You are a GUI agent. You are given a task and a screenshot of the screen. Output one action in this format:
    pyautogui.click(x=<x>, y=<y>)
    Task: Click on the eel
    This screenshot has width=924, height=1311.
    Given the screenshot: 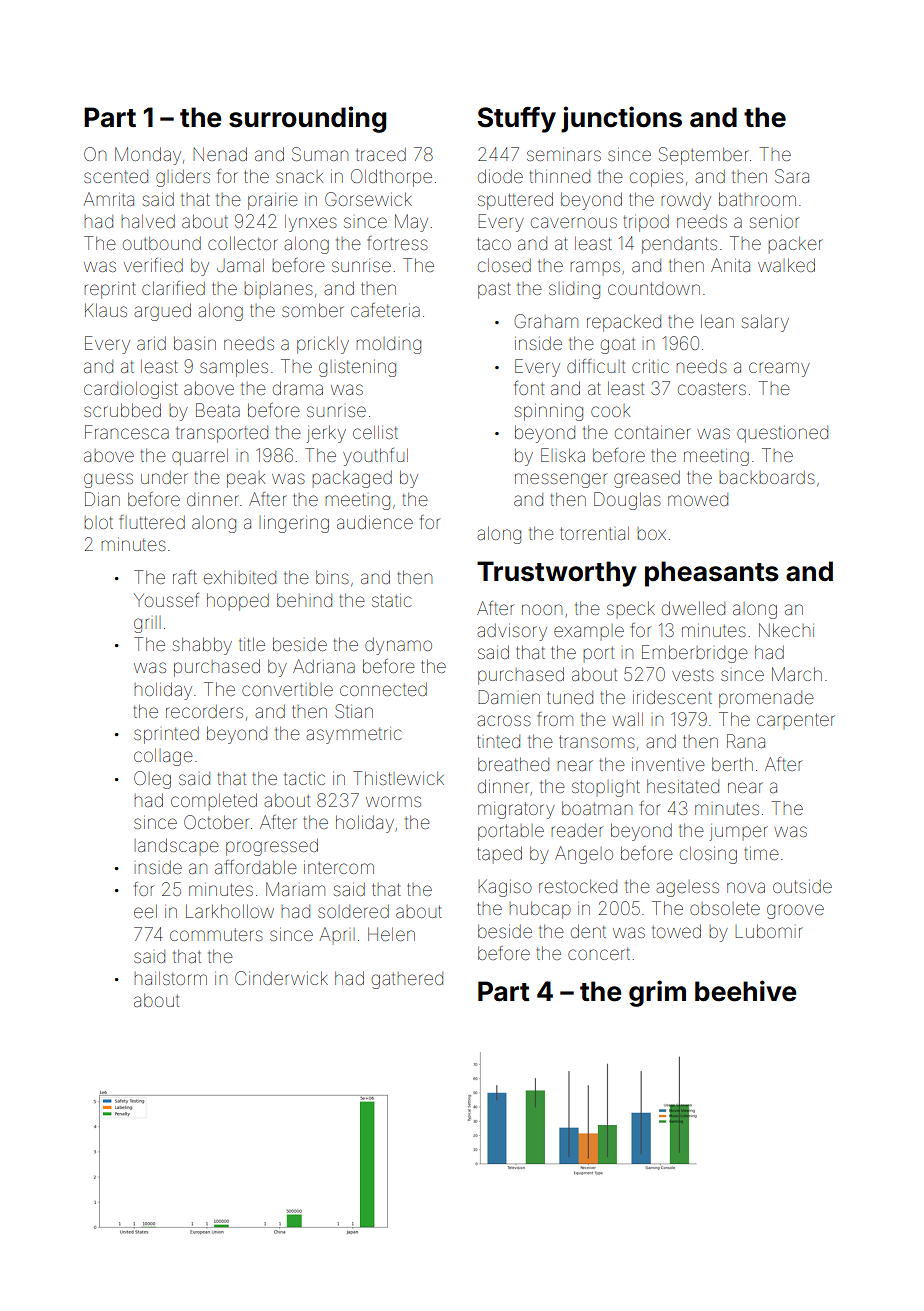 What is the action you would take?
    pyautogui.click(x=145, y=911)
